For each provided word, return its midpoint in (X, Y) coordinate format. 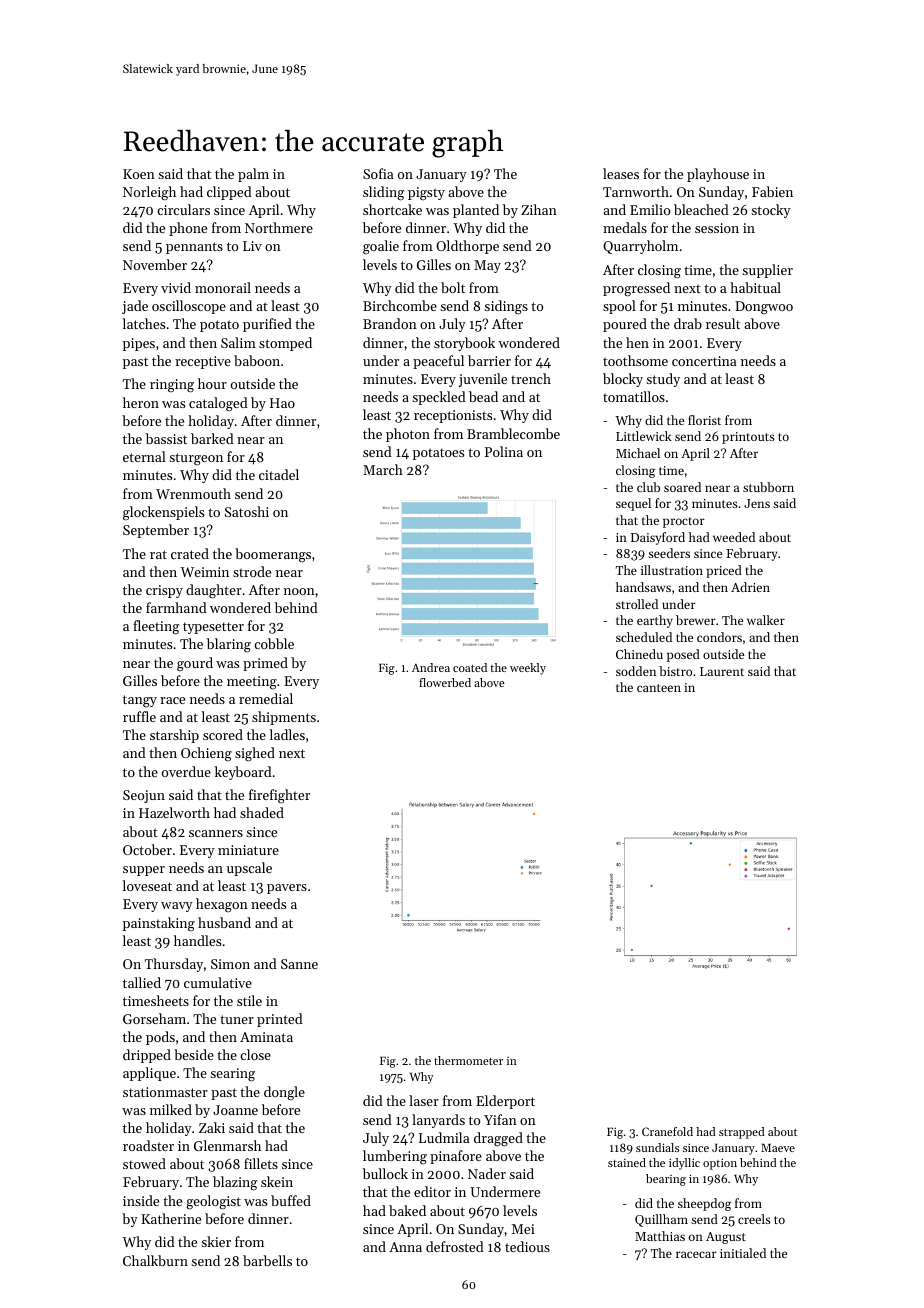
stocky (771, 211)
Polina (504, 451)
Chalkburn (155, 1260)
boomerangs (273, 555)
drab (688, 323)
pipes (139, 344)
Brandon (390, 323)
